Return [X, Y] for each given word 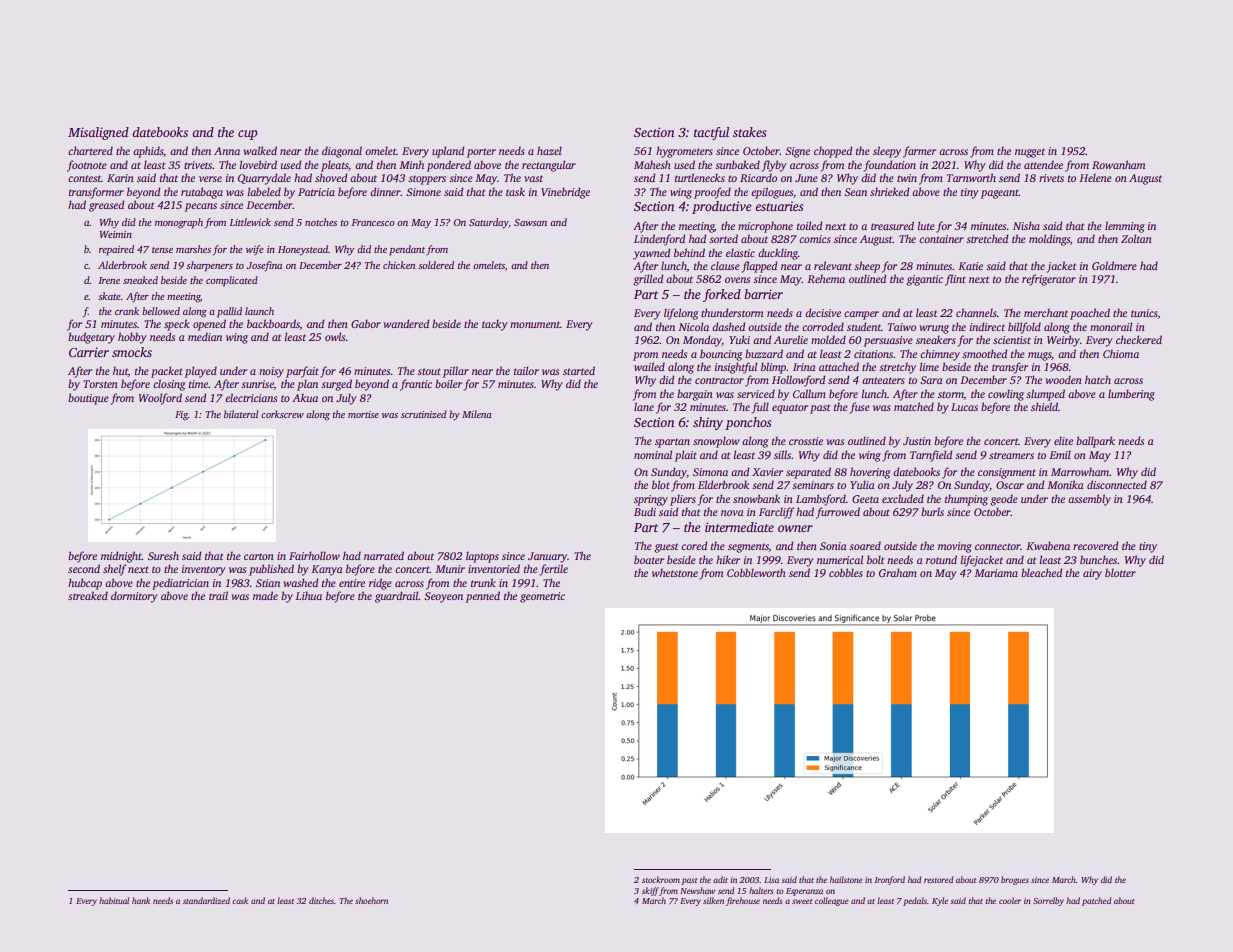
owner [795, 528]
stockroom [661, 879]
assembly [1089, 500]
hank [141, 900]
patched [1096, 901]
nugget [1030, 153]
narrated [384, 555]
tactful [711, 133]
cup [248, 135]
